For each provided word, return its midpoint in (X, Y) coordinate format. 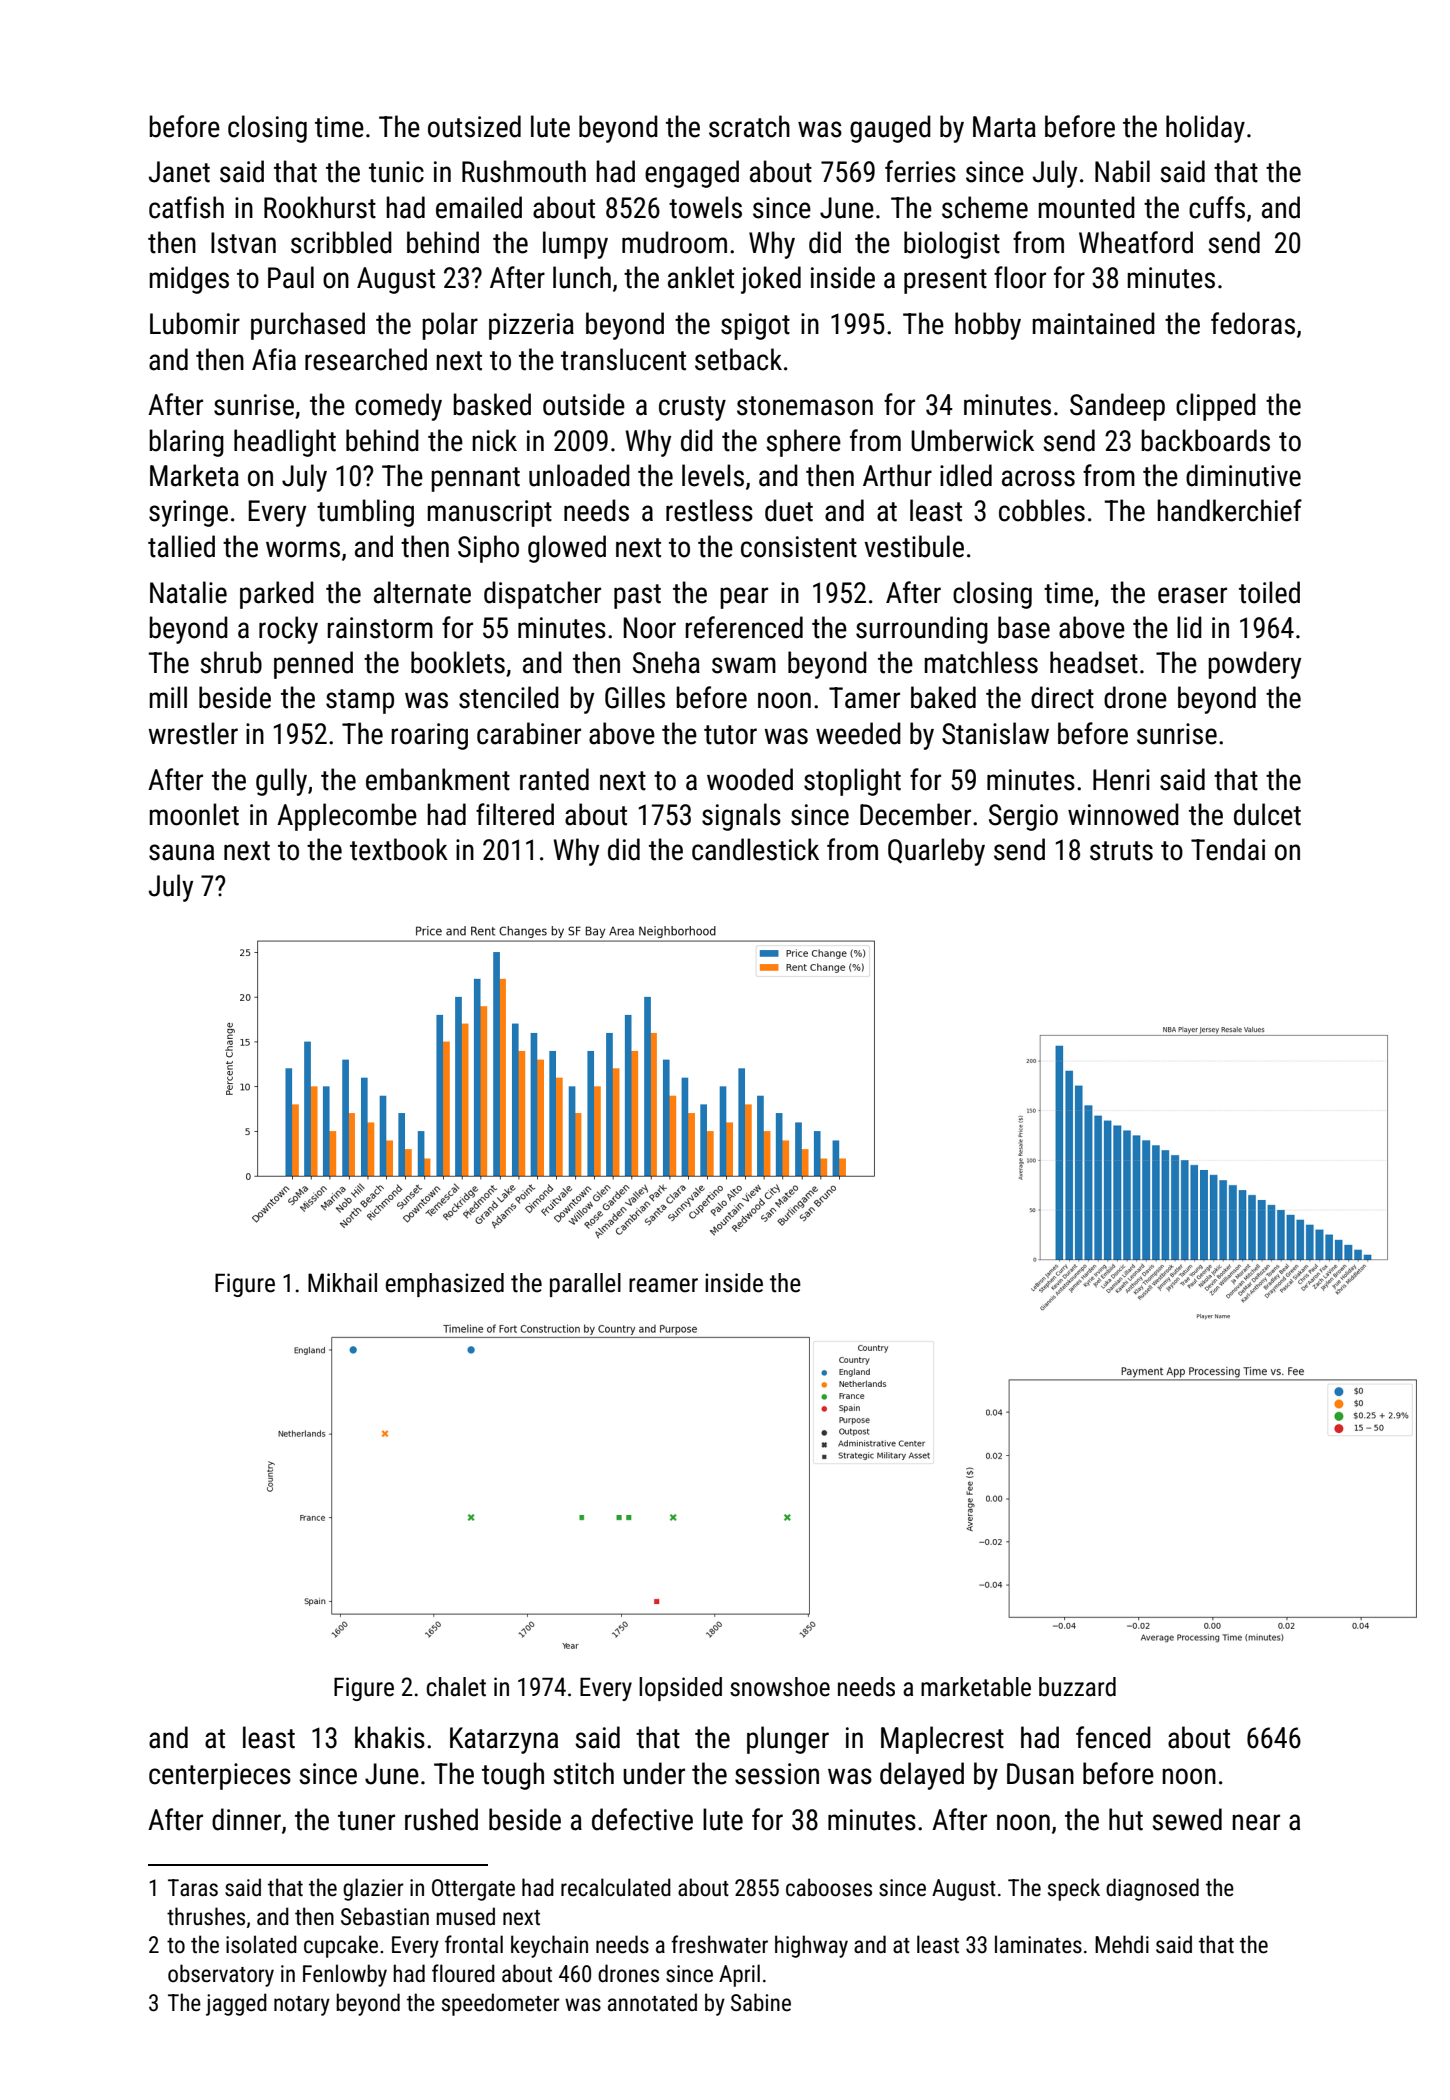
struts (1121, 851)
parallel (585, 1285)
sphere (803, 443)
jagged (236, 2004)
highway (811, 1946)
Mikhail (342, 1283)
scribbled (341, 242)
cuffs (1217, 207)
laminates (1038, 1944)
